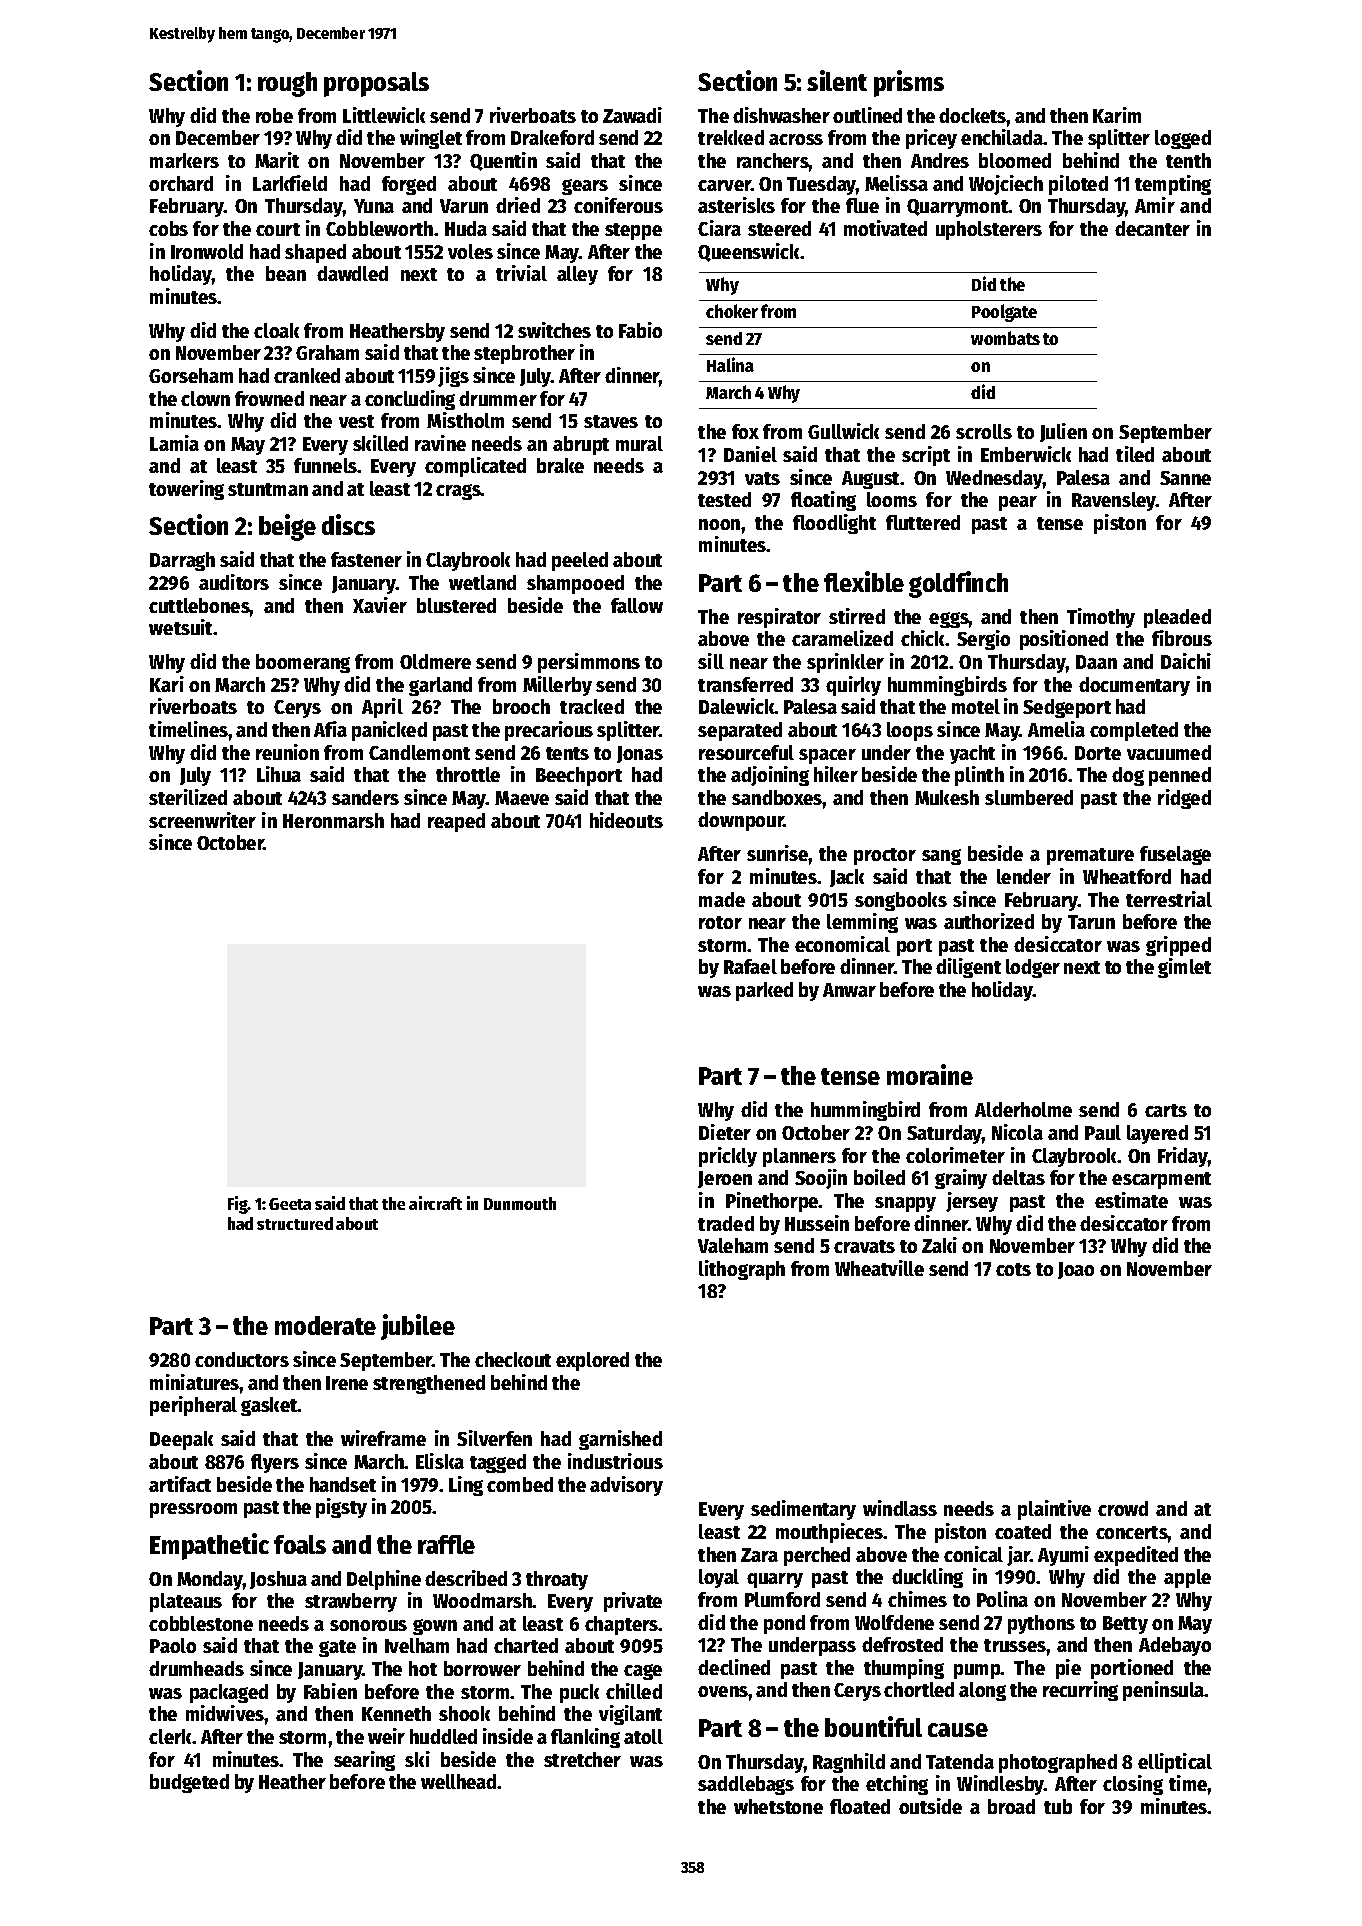  What do you see at coordinates (1076, 1270) in the page?
I see `Joao` at bounding box center [1076, 1270].
